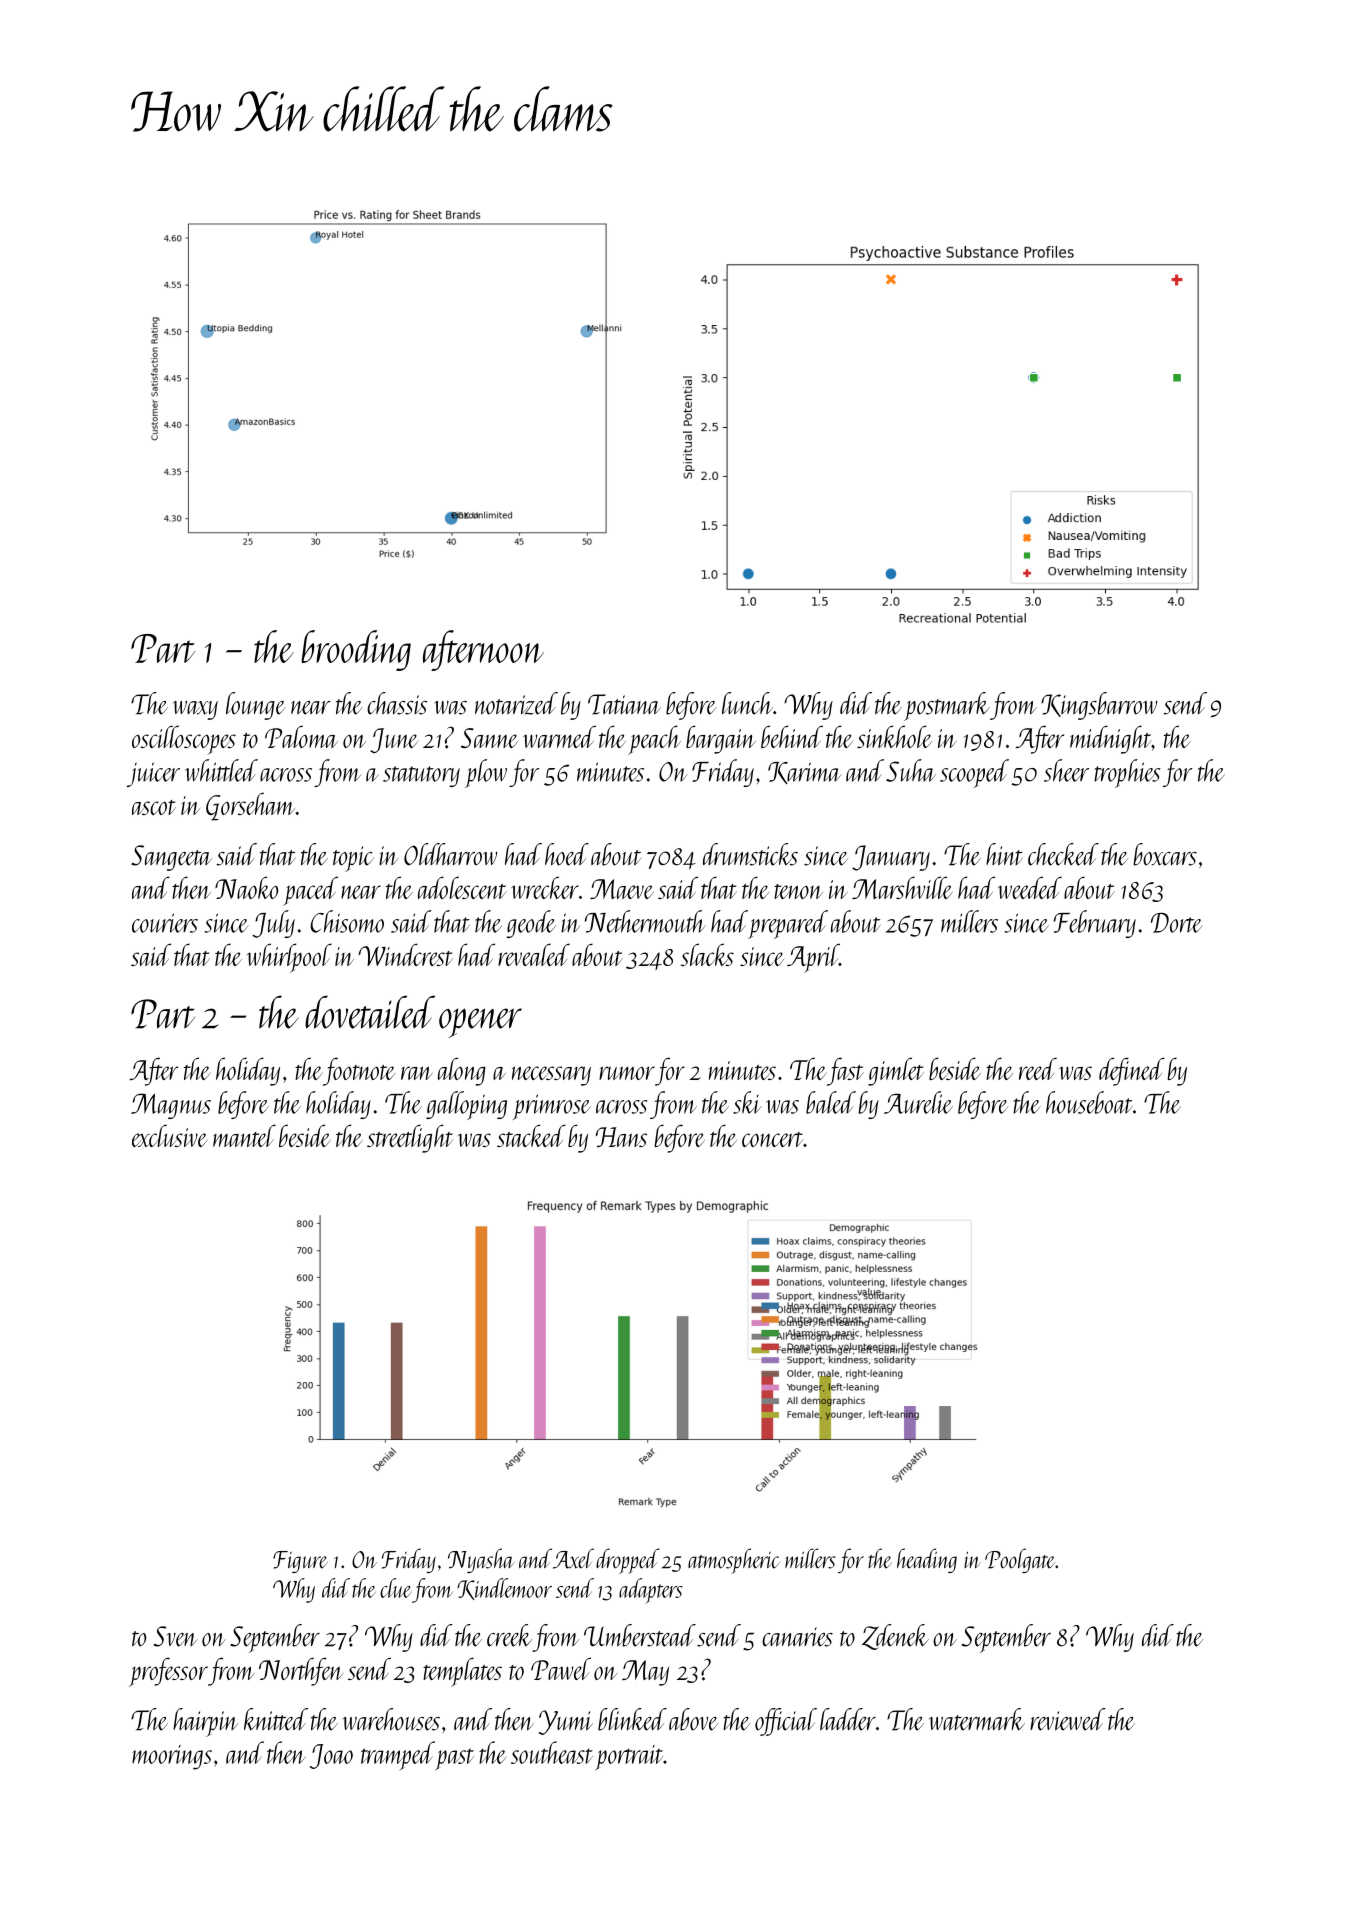 The image size is (1357, 1919). I want to click on warmed, so click(559, 736).
